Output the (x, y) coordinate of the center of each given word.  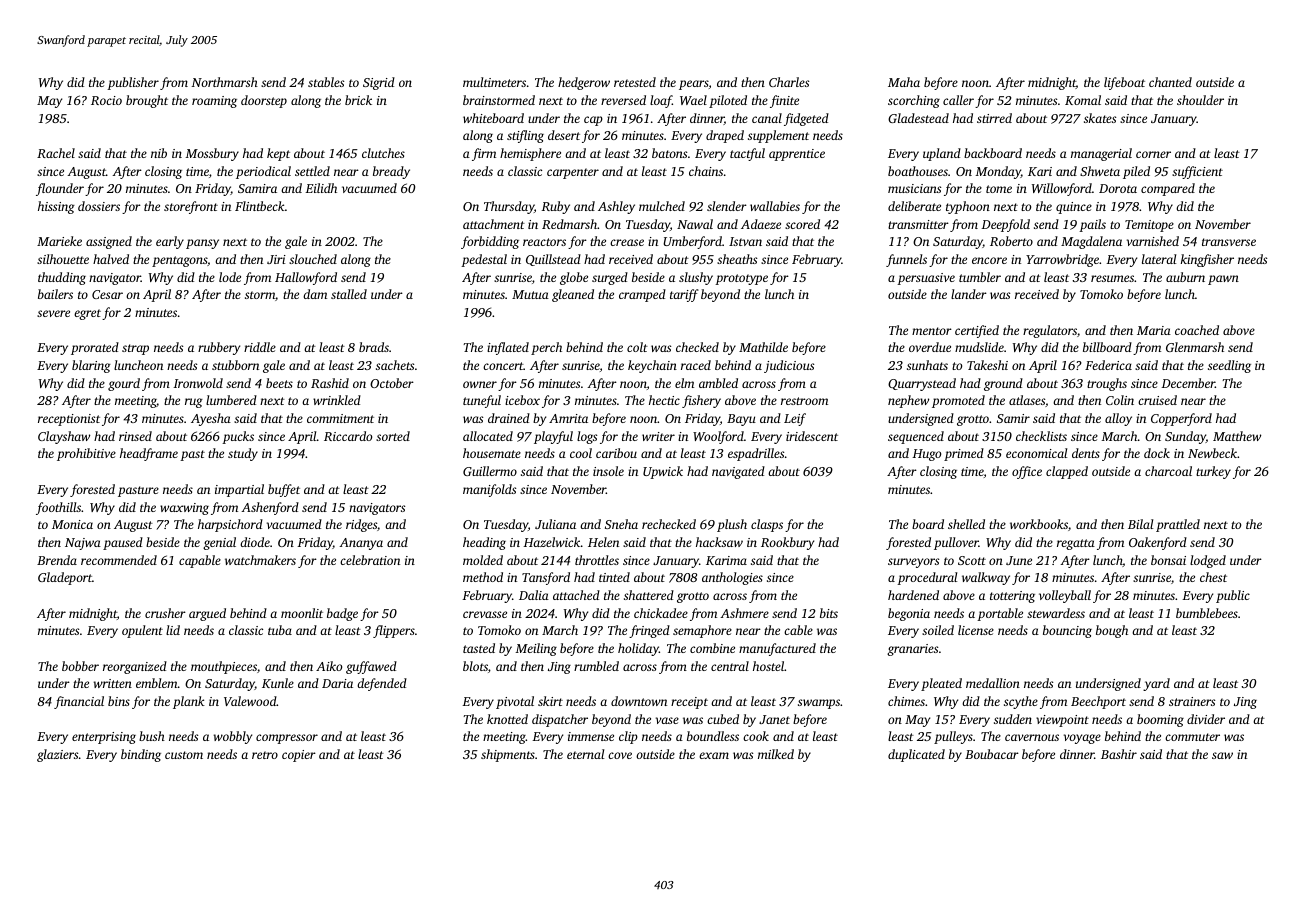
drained (509, 418)
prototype (741, 279)
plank (189, 702)
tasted (479, 648)
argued (207, 614)
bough (1112, 631)
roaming (214, 102)
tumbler (980, 277)
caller (958, 100)
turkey (1213, 472)
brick (358, 100)
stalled (349, 294)
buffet (284, 490)
